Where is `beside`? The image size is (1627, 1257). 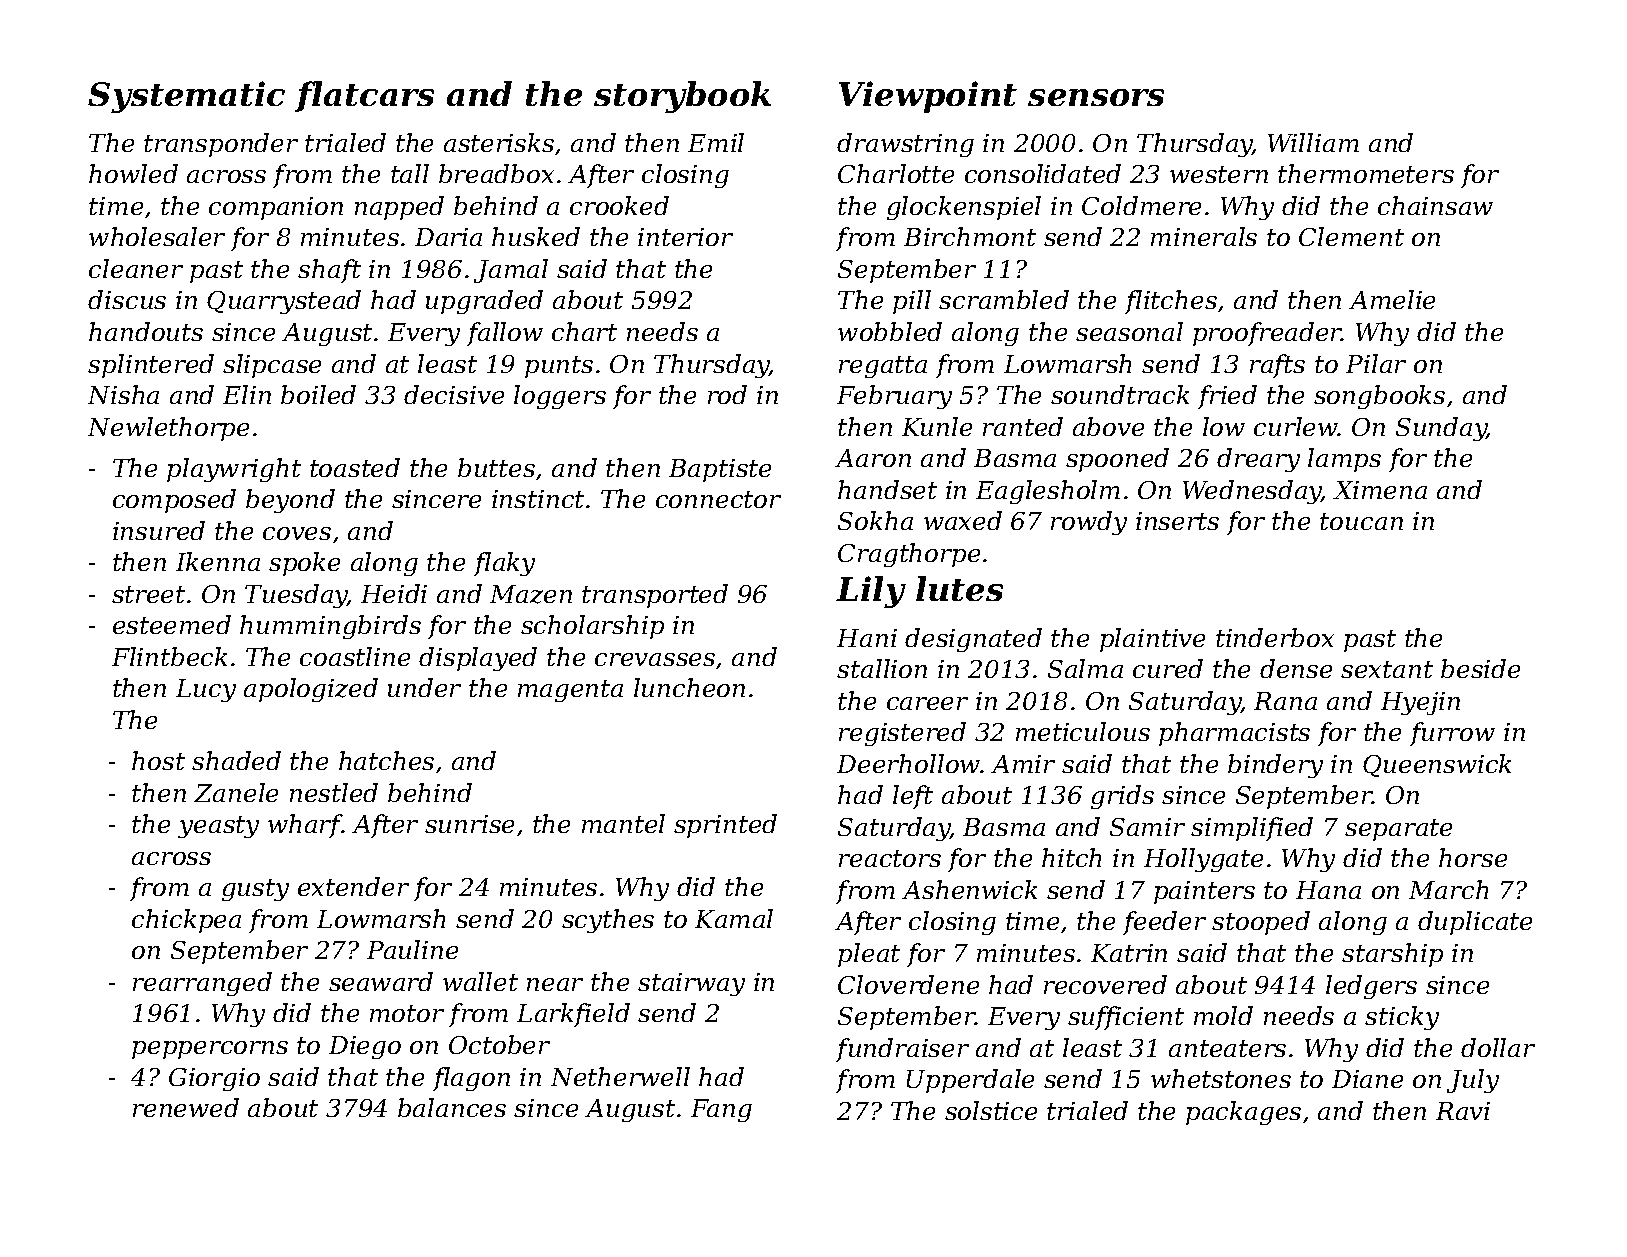
beside is located at coordinates (1480, 668).
